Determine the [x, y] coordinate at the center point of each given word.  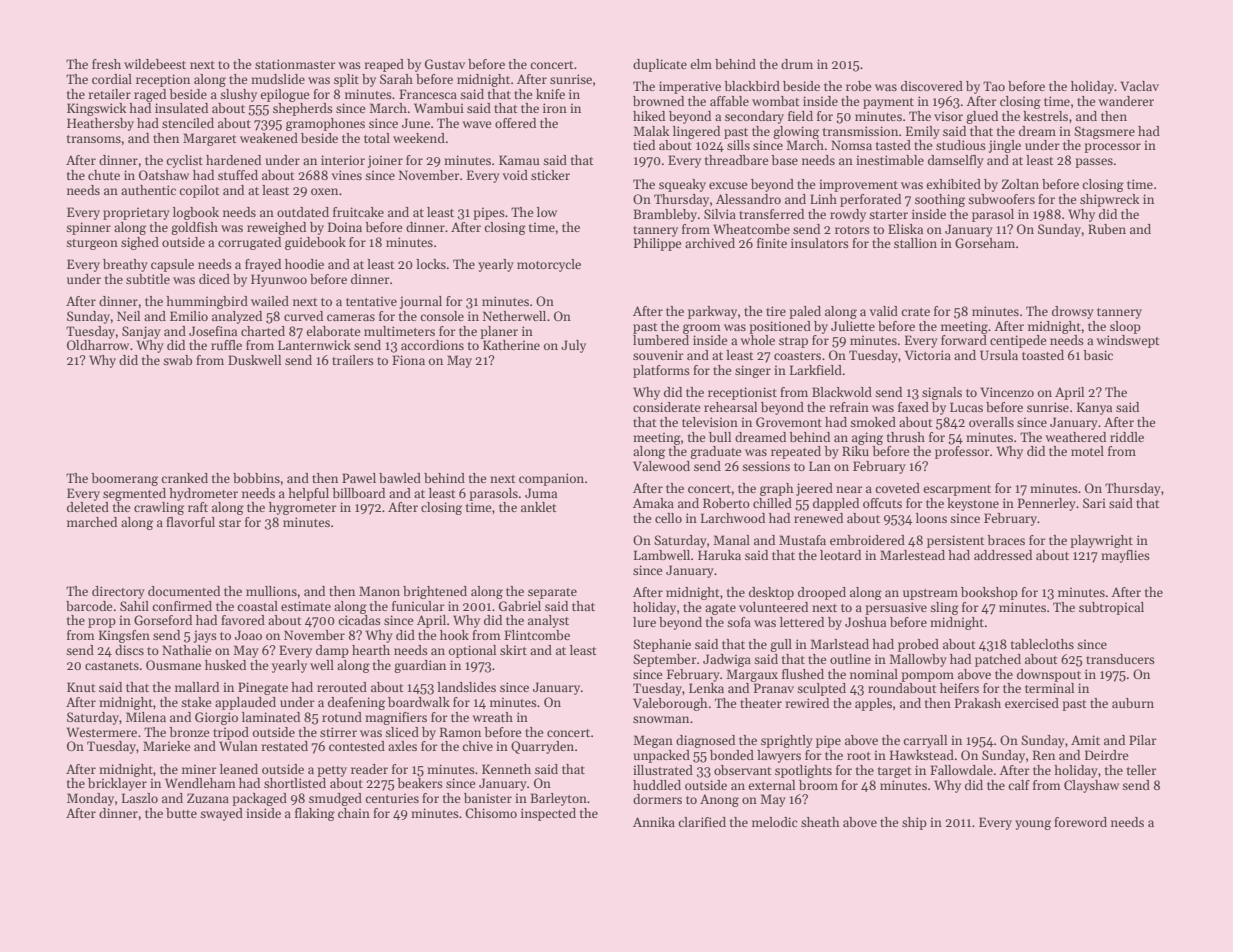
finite [772, 243]
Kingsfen [124, 636]
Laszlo [140, 798]
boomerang [124, 479]
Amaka [653, 503]
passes [1094, 163]
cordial [112, 79]
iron [555, 108]
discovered [932, 86]
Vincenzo [1007, 392]
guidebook [315, 243]
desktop [771, 593]
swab [177, 360]
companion [551, 479]
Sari [1094, 503]
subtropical [1111, 608]
